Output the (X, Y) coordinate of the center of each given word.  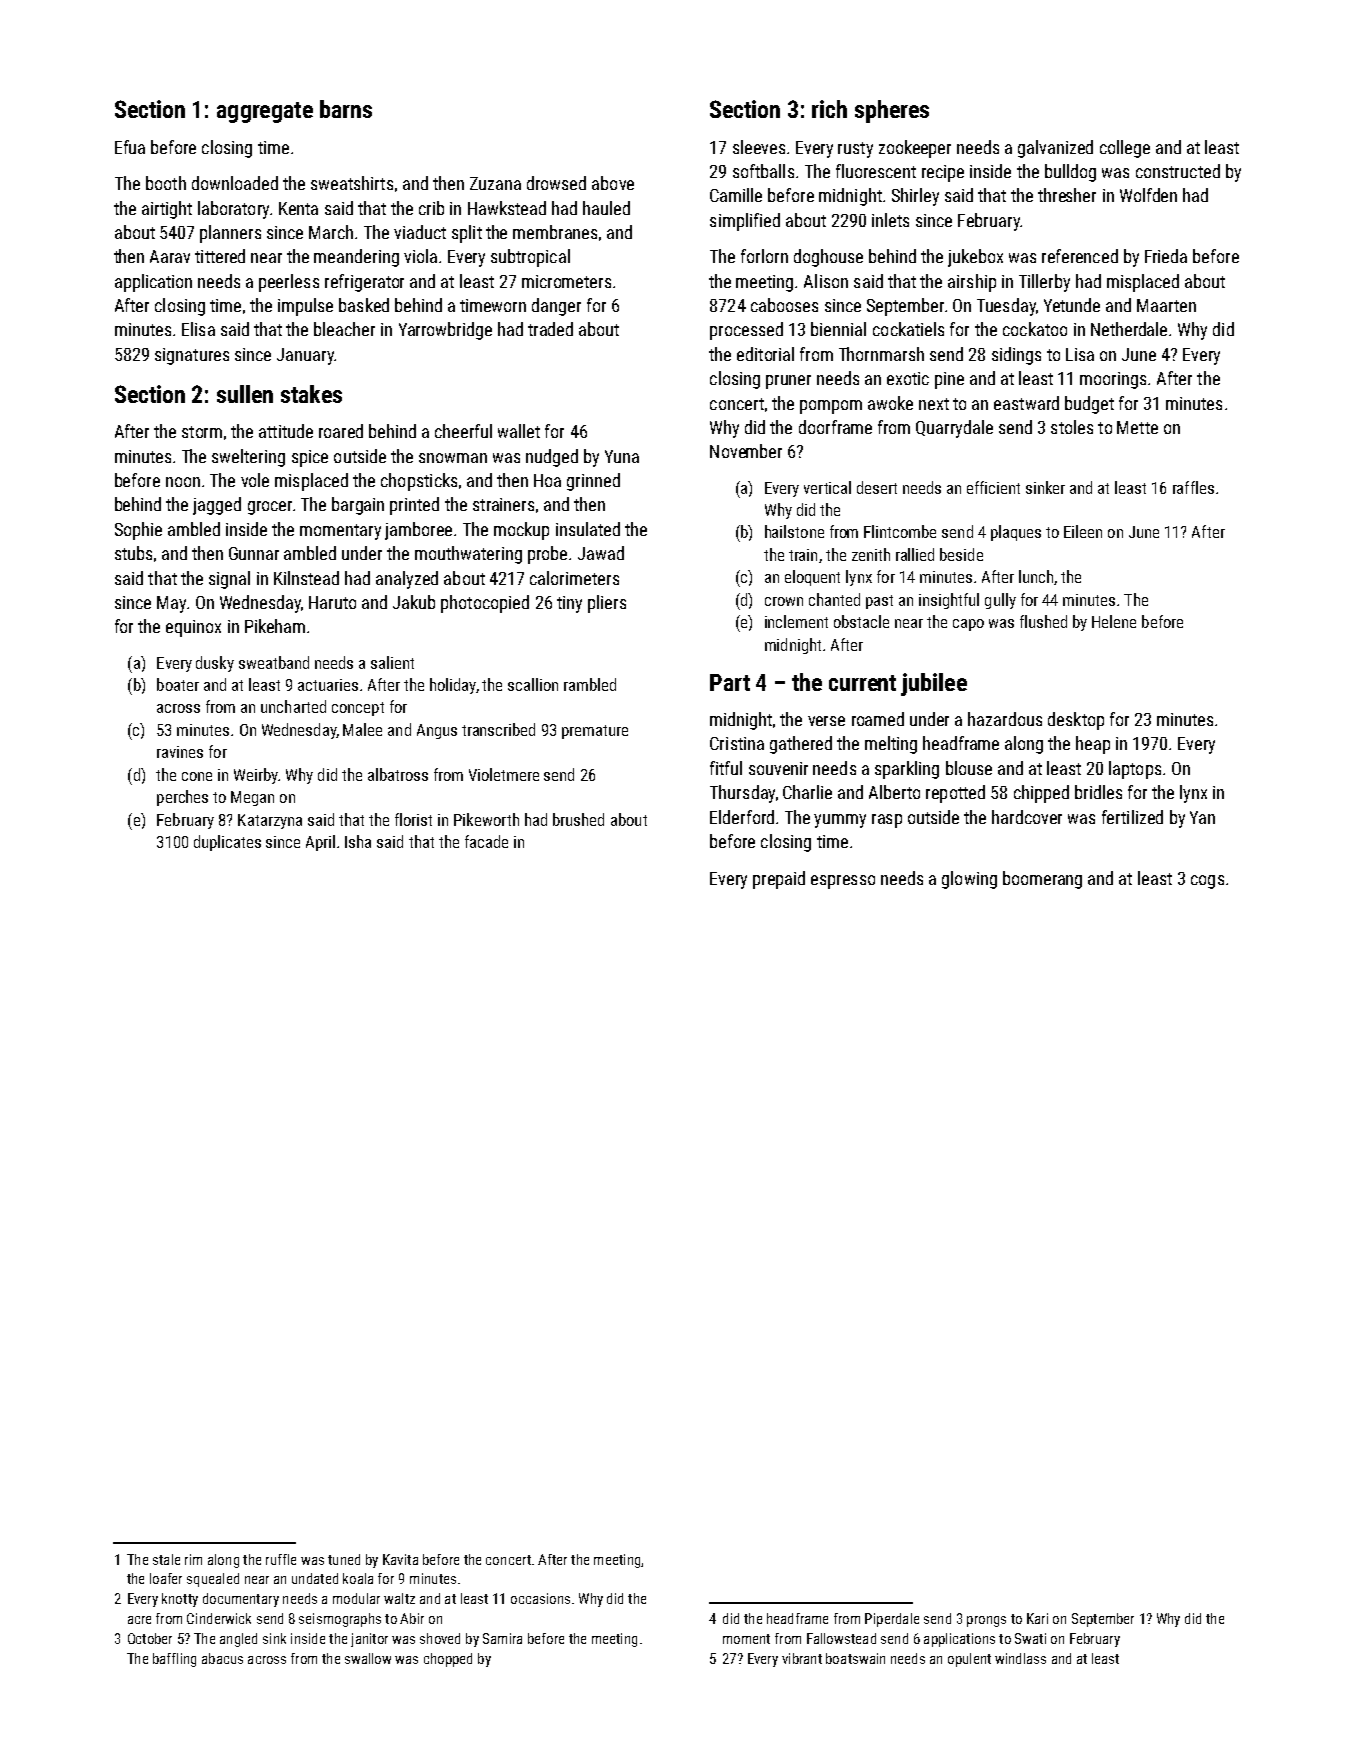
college (1125, 149)
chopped (448, 1660)
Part (730, 682)
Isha (358, 841)
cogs (1207, 882)
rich (829, 109)
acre (139, 1620)
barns (346, 109)
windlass (1020, 1658)
